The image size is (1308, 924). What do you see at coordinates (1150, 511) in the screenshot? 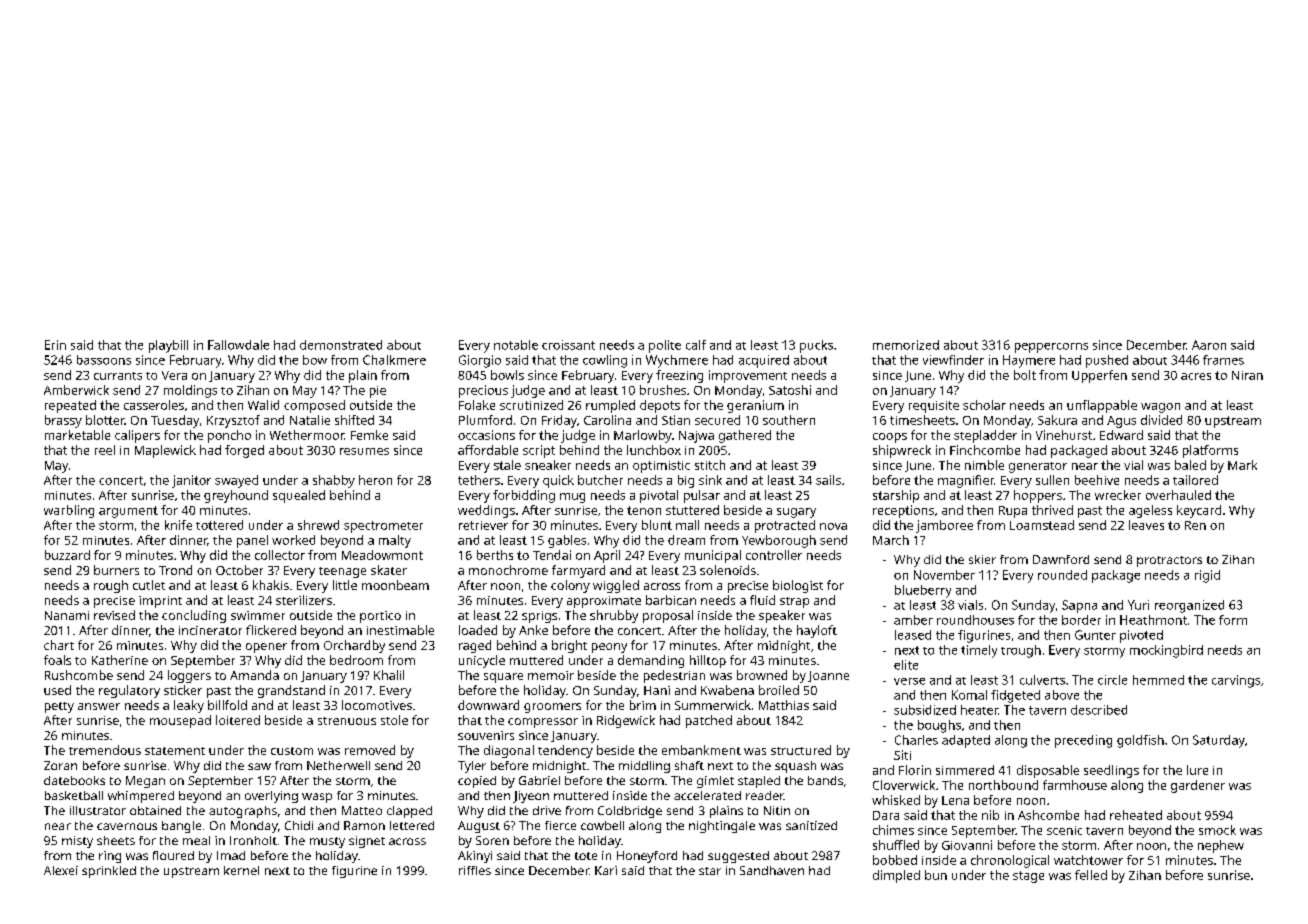
I see `ageless` at bounding box center [1150, 511].
